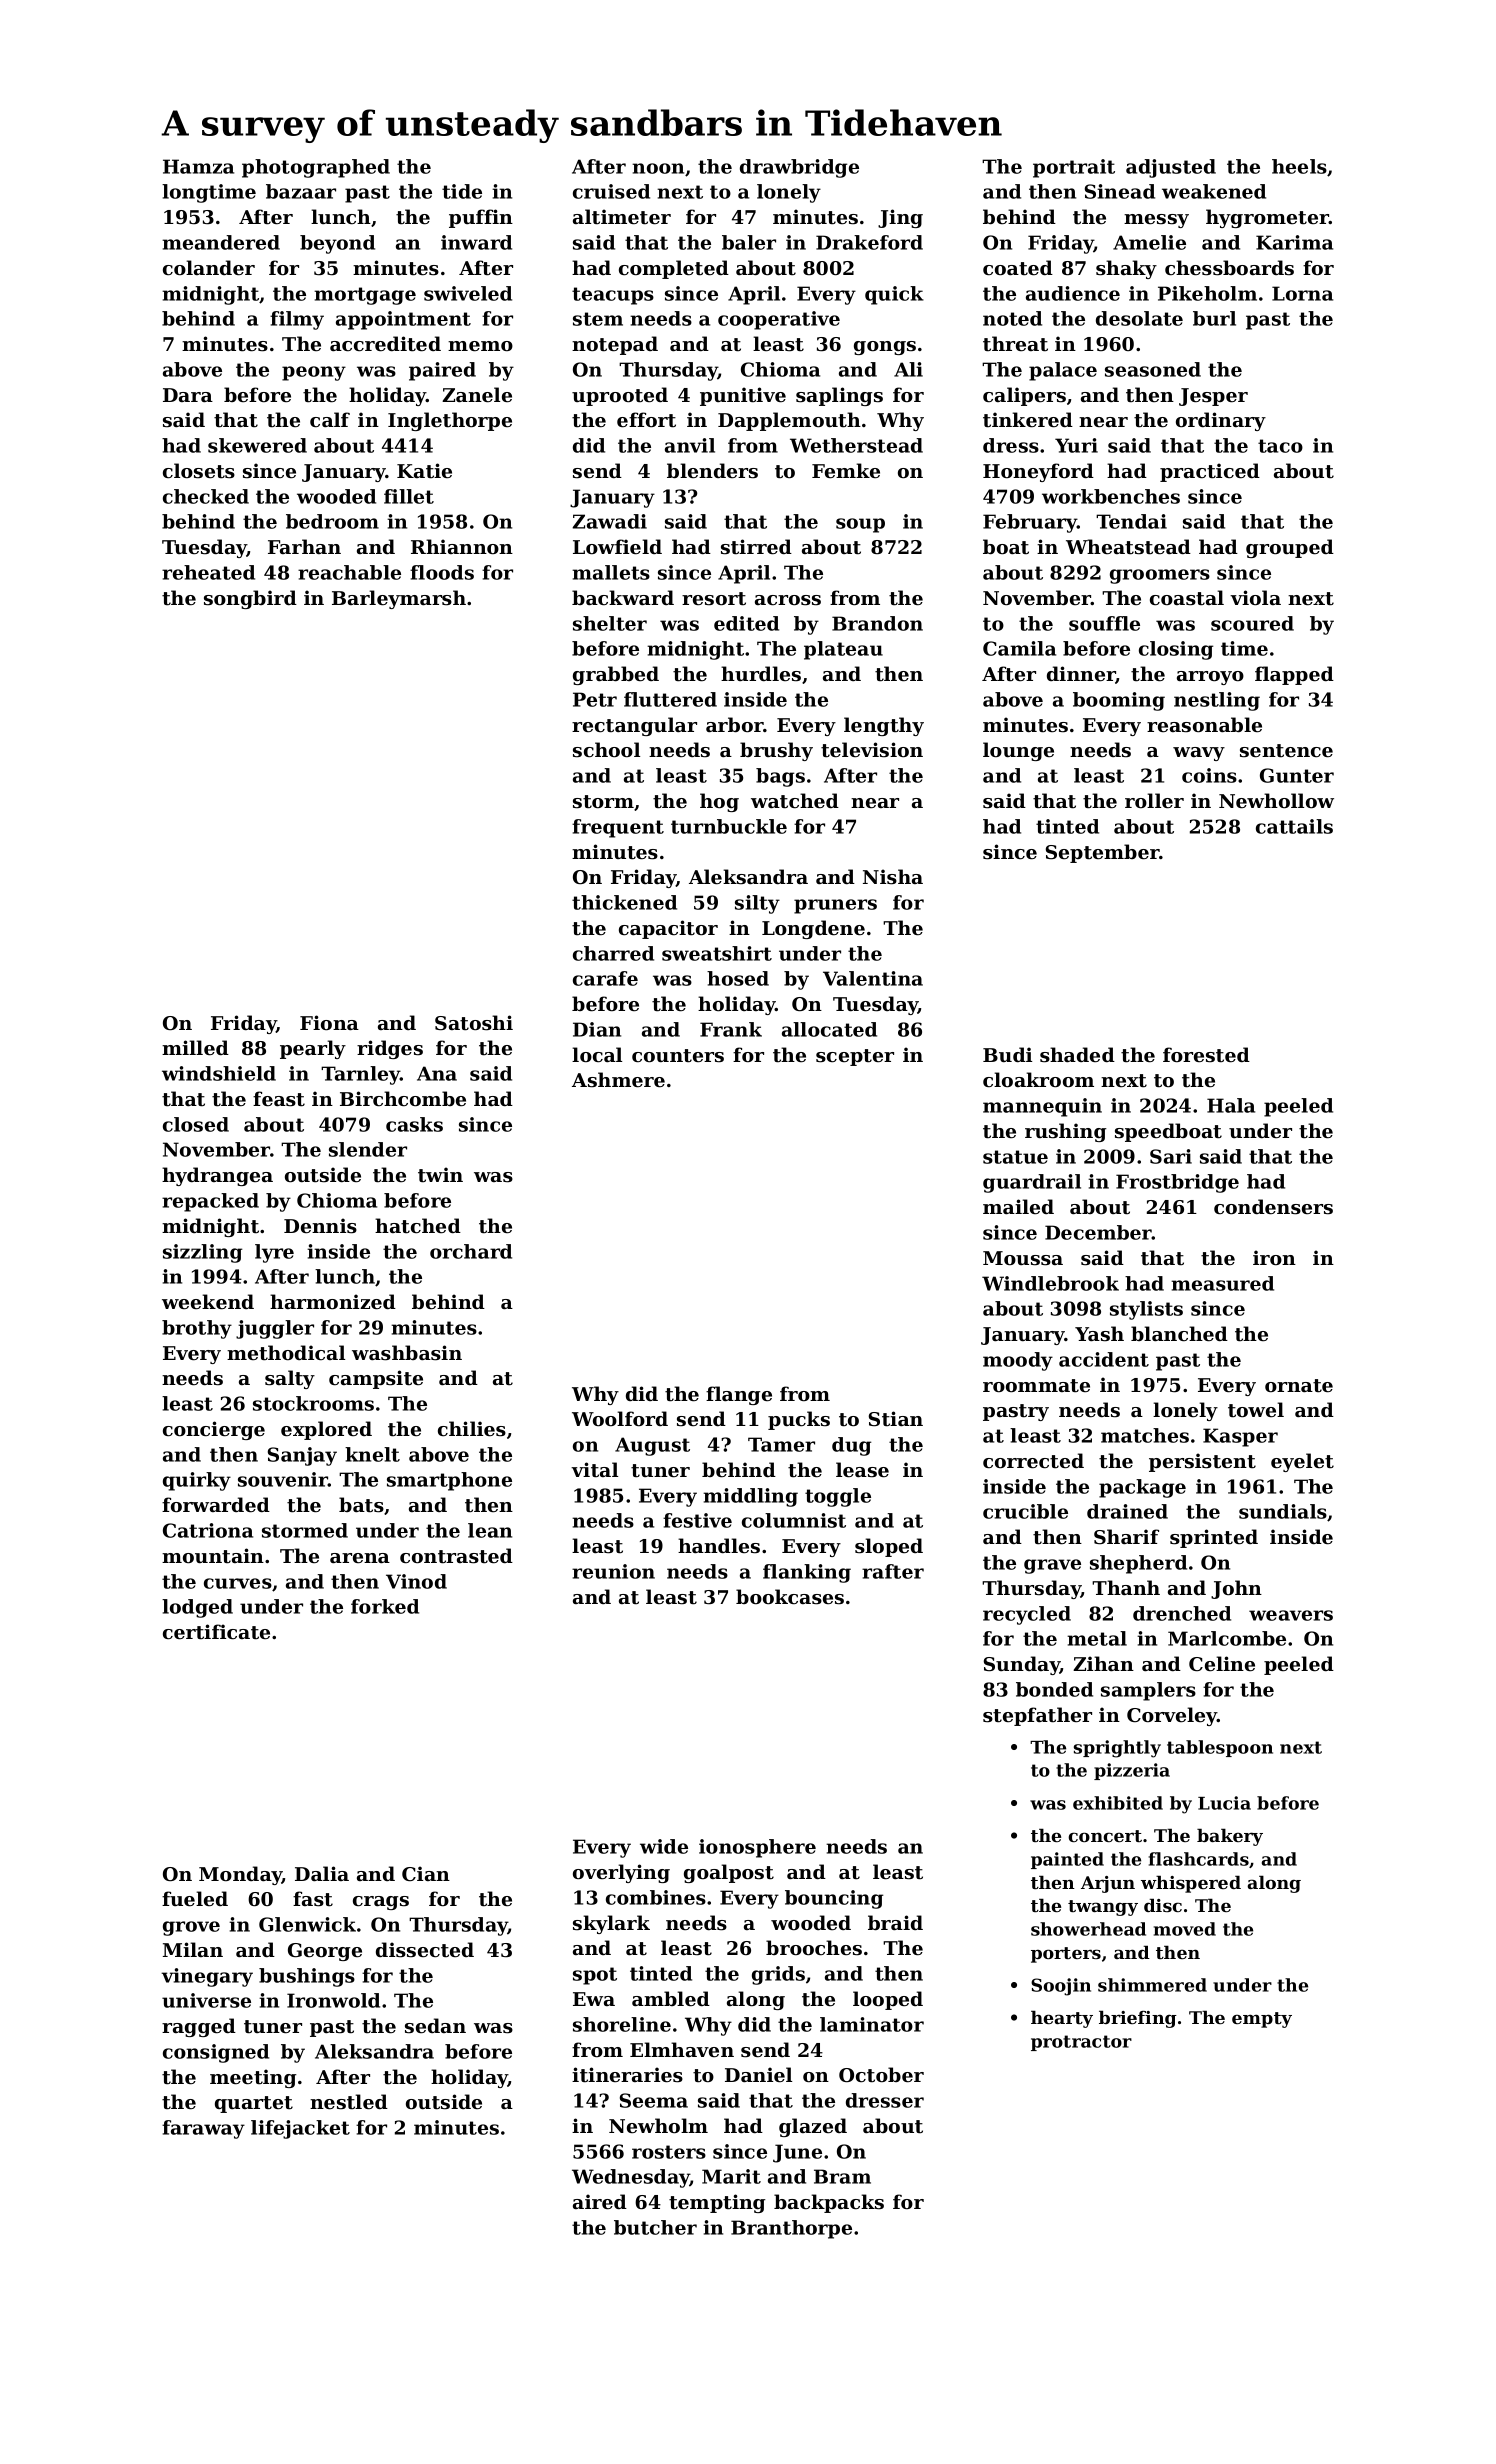 The width and height of the image is (1496, 2464). I want to click on appointment, so click(403, 320).
